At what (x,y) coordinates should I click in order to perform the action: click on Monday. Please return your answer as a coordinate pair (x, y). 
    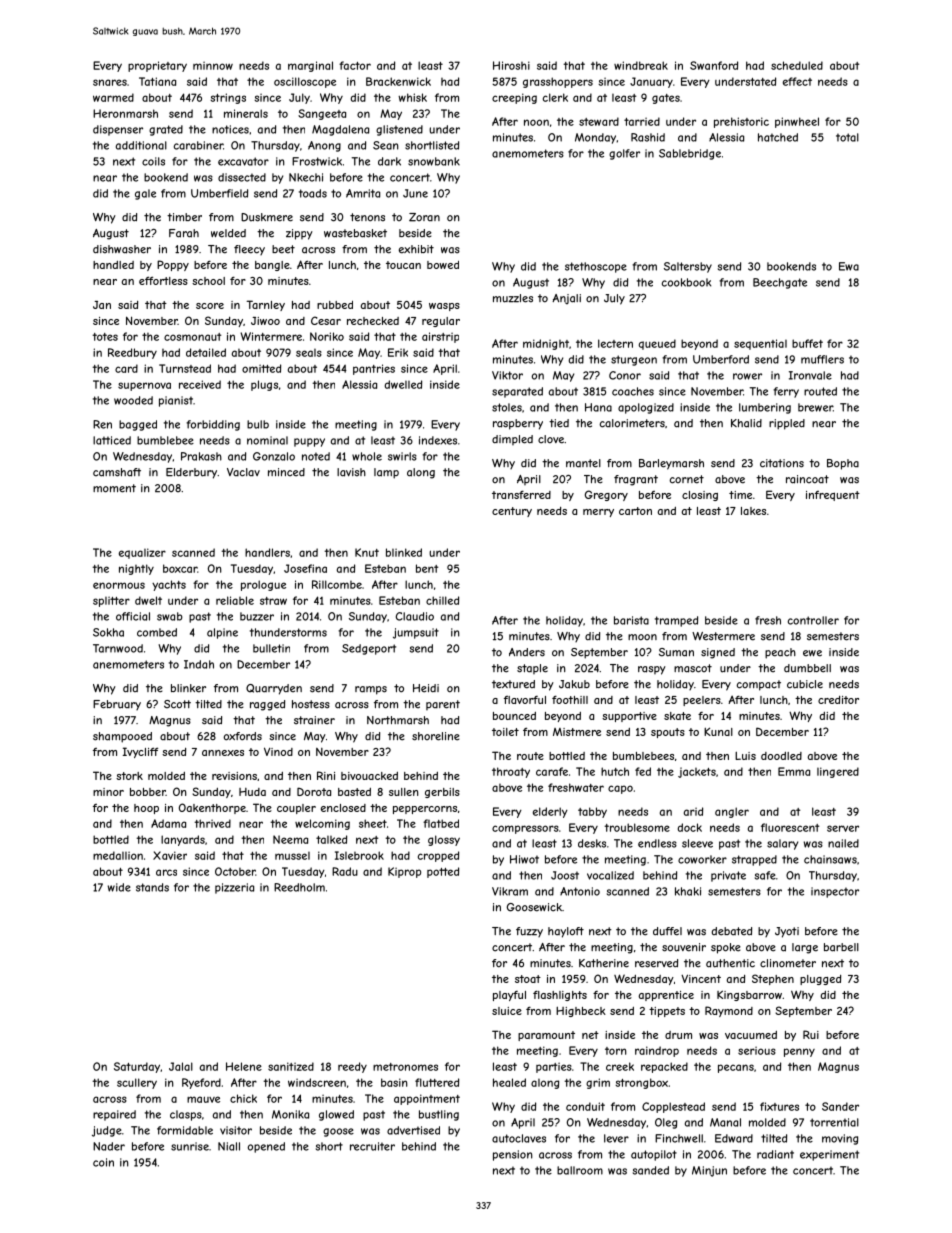
    Looking at the image, I should click on (595, 138).
